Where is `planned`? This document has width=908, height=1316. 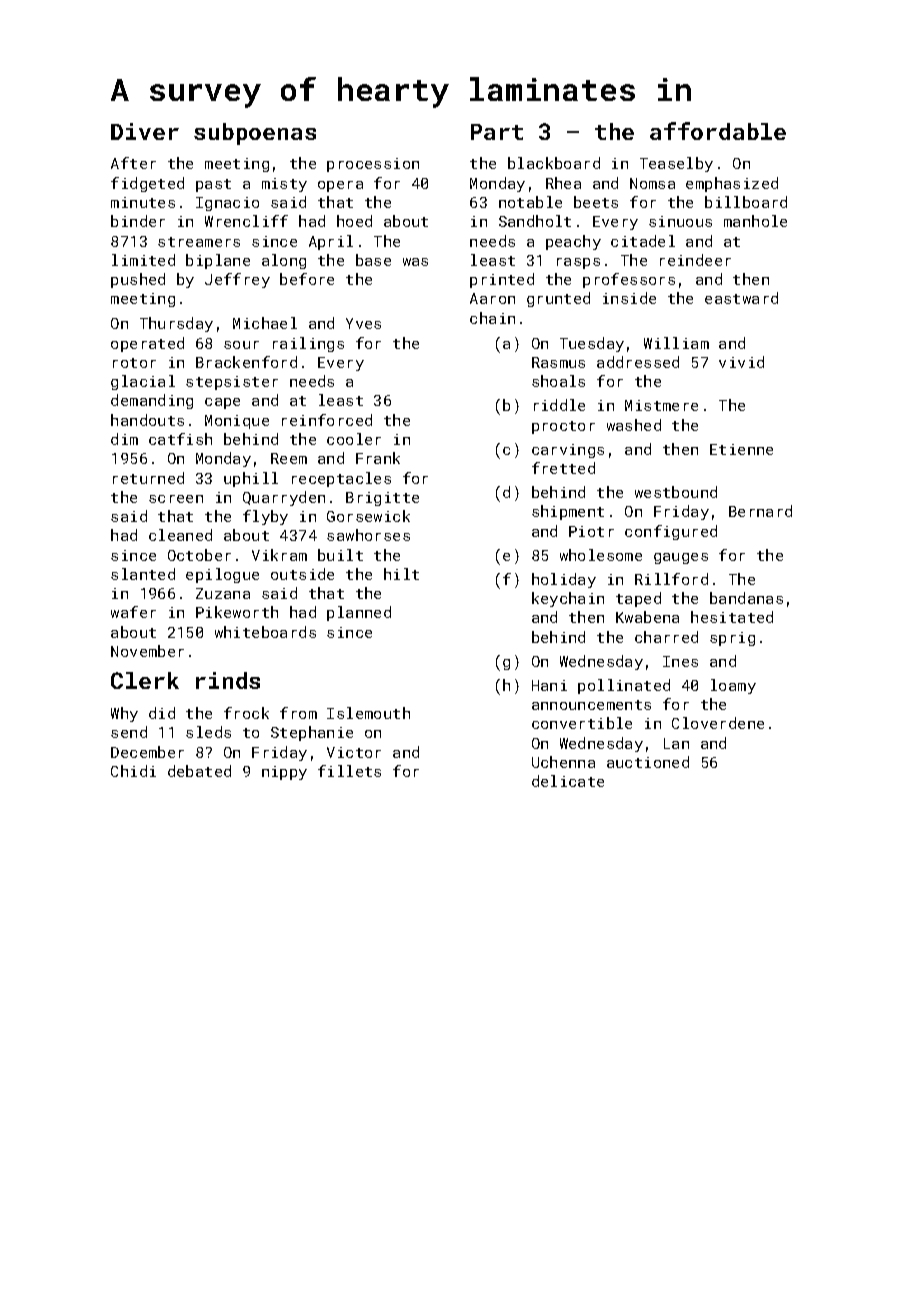 planned is located at coordinates (359, 613).
